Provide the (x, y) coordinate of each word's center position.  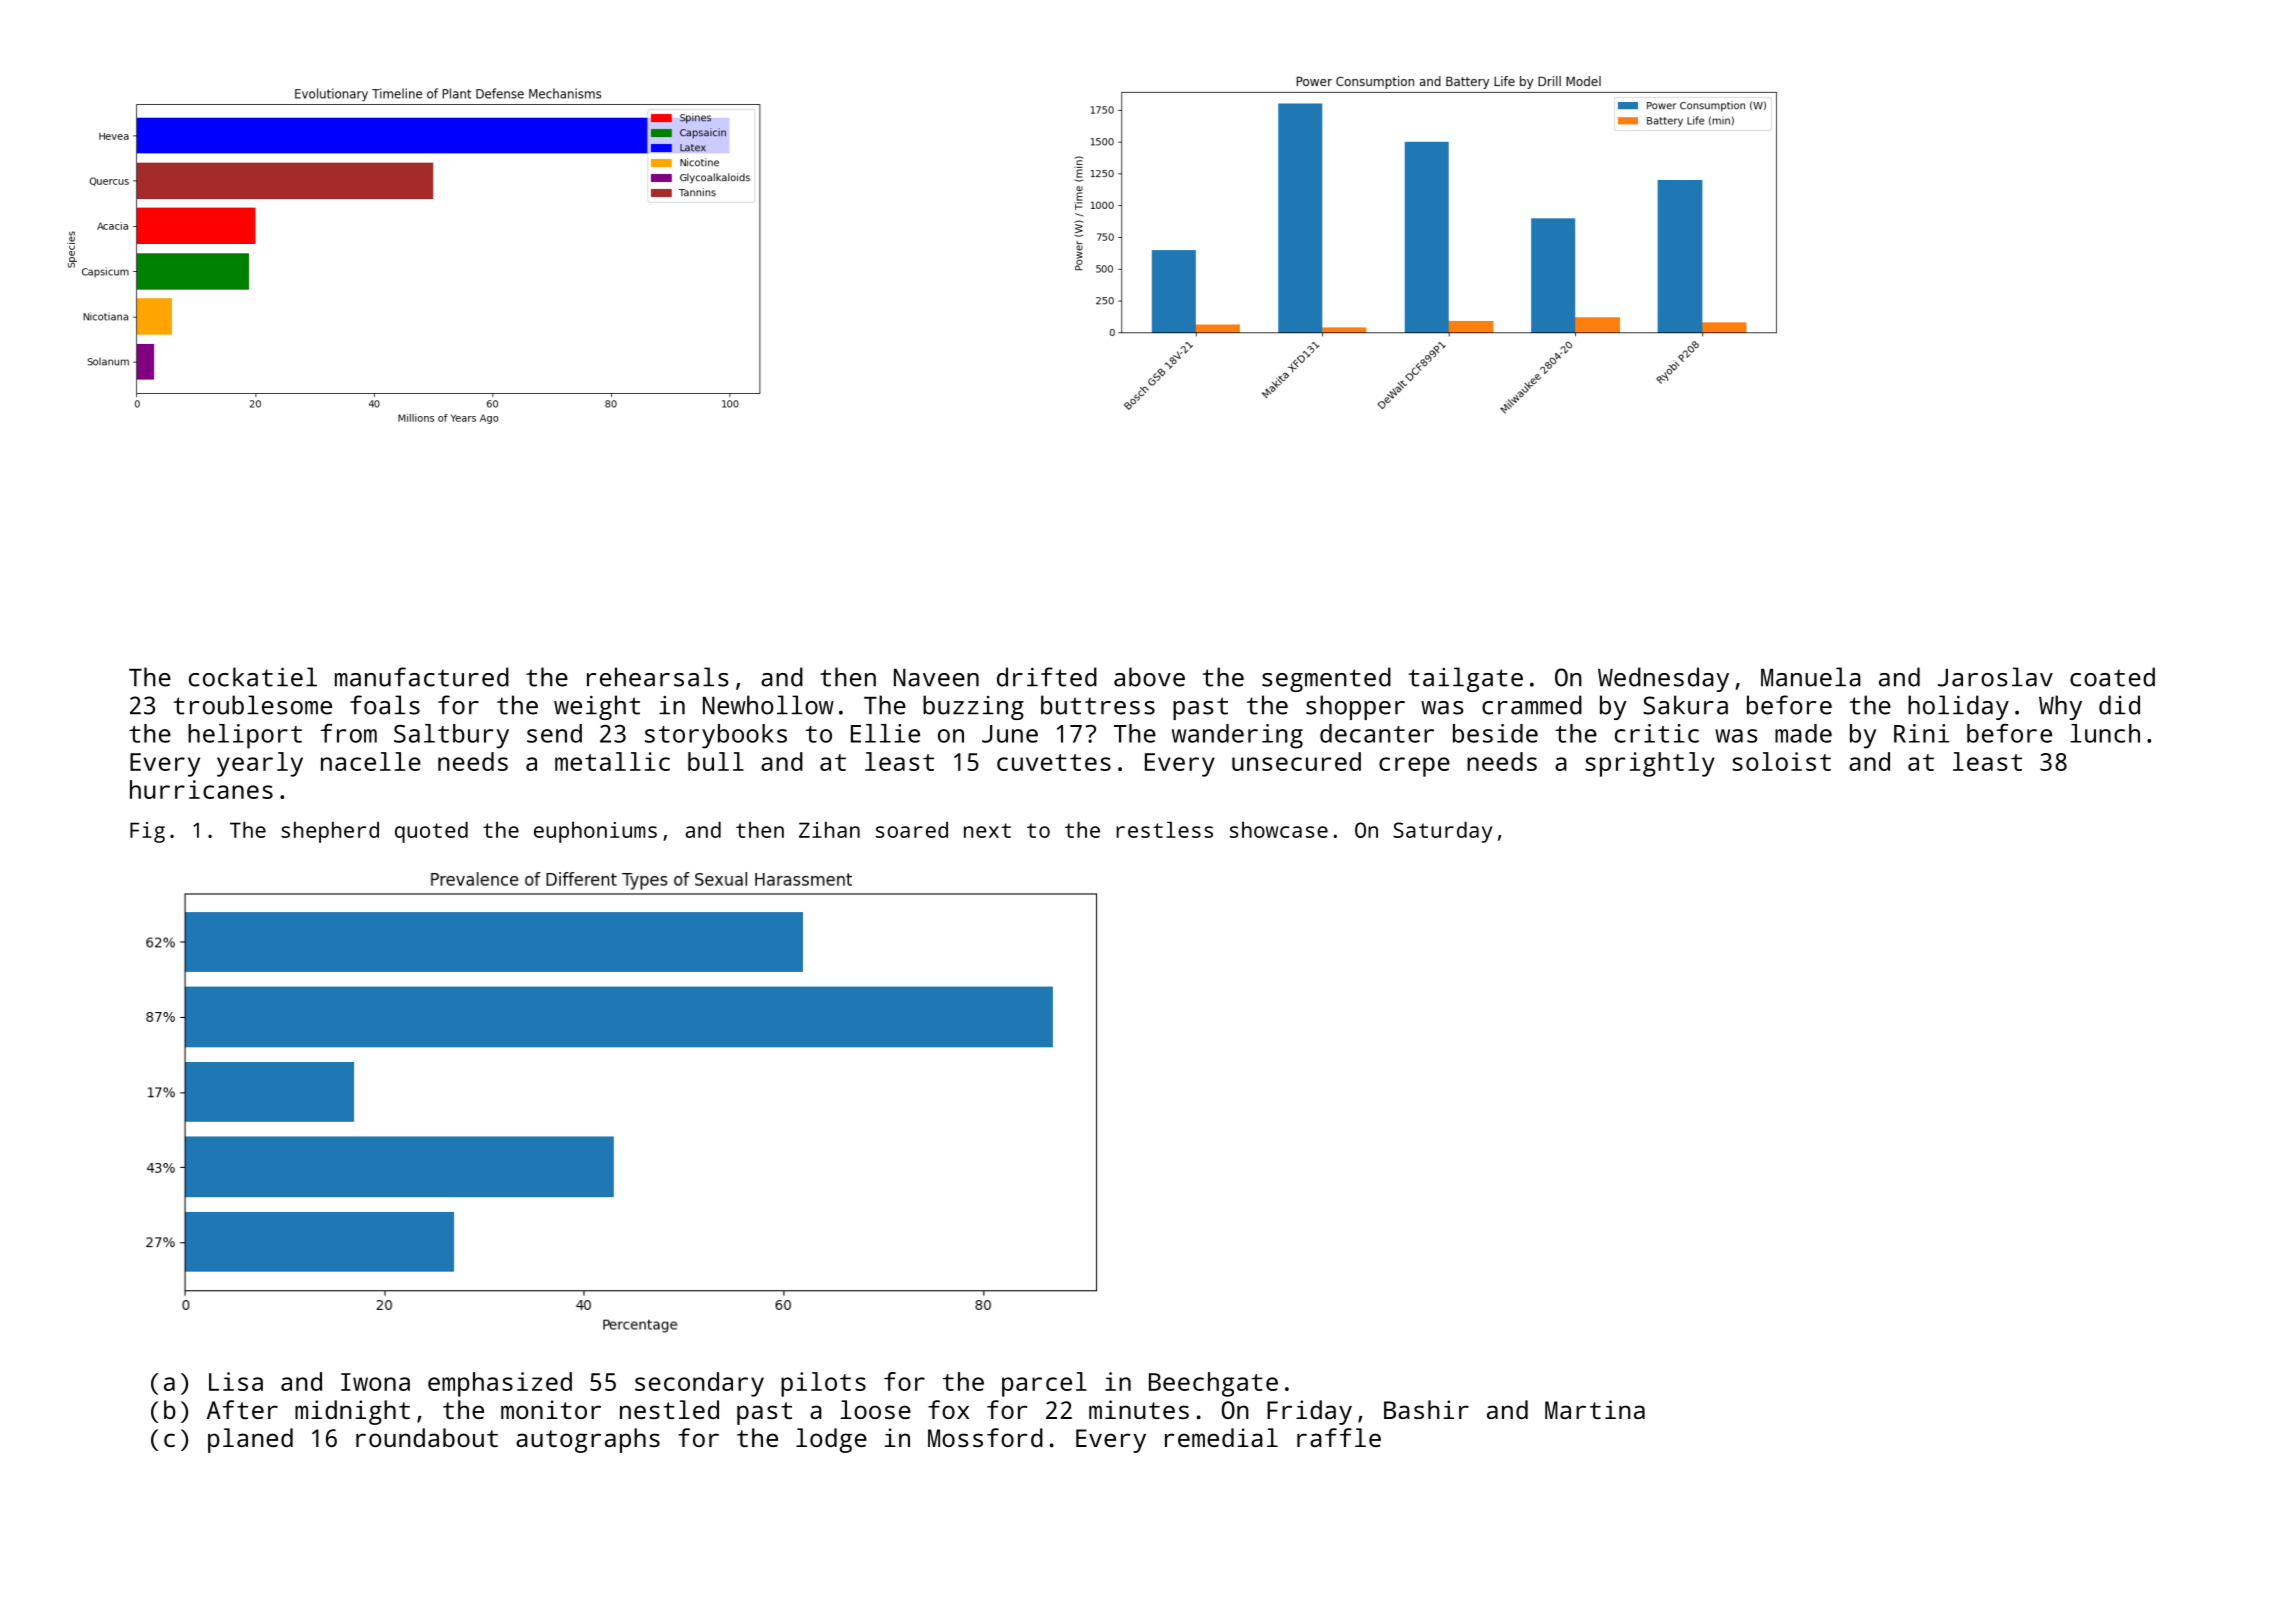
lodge (831, 1440)
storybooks (716, 736)
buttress (1098, 705)
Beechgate (1213, 1384)
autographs (588, 1440)
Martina (1595, 1409)
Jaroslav (1995, 677)
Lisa (236, 1381)
